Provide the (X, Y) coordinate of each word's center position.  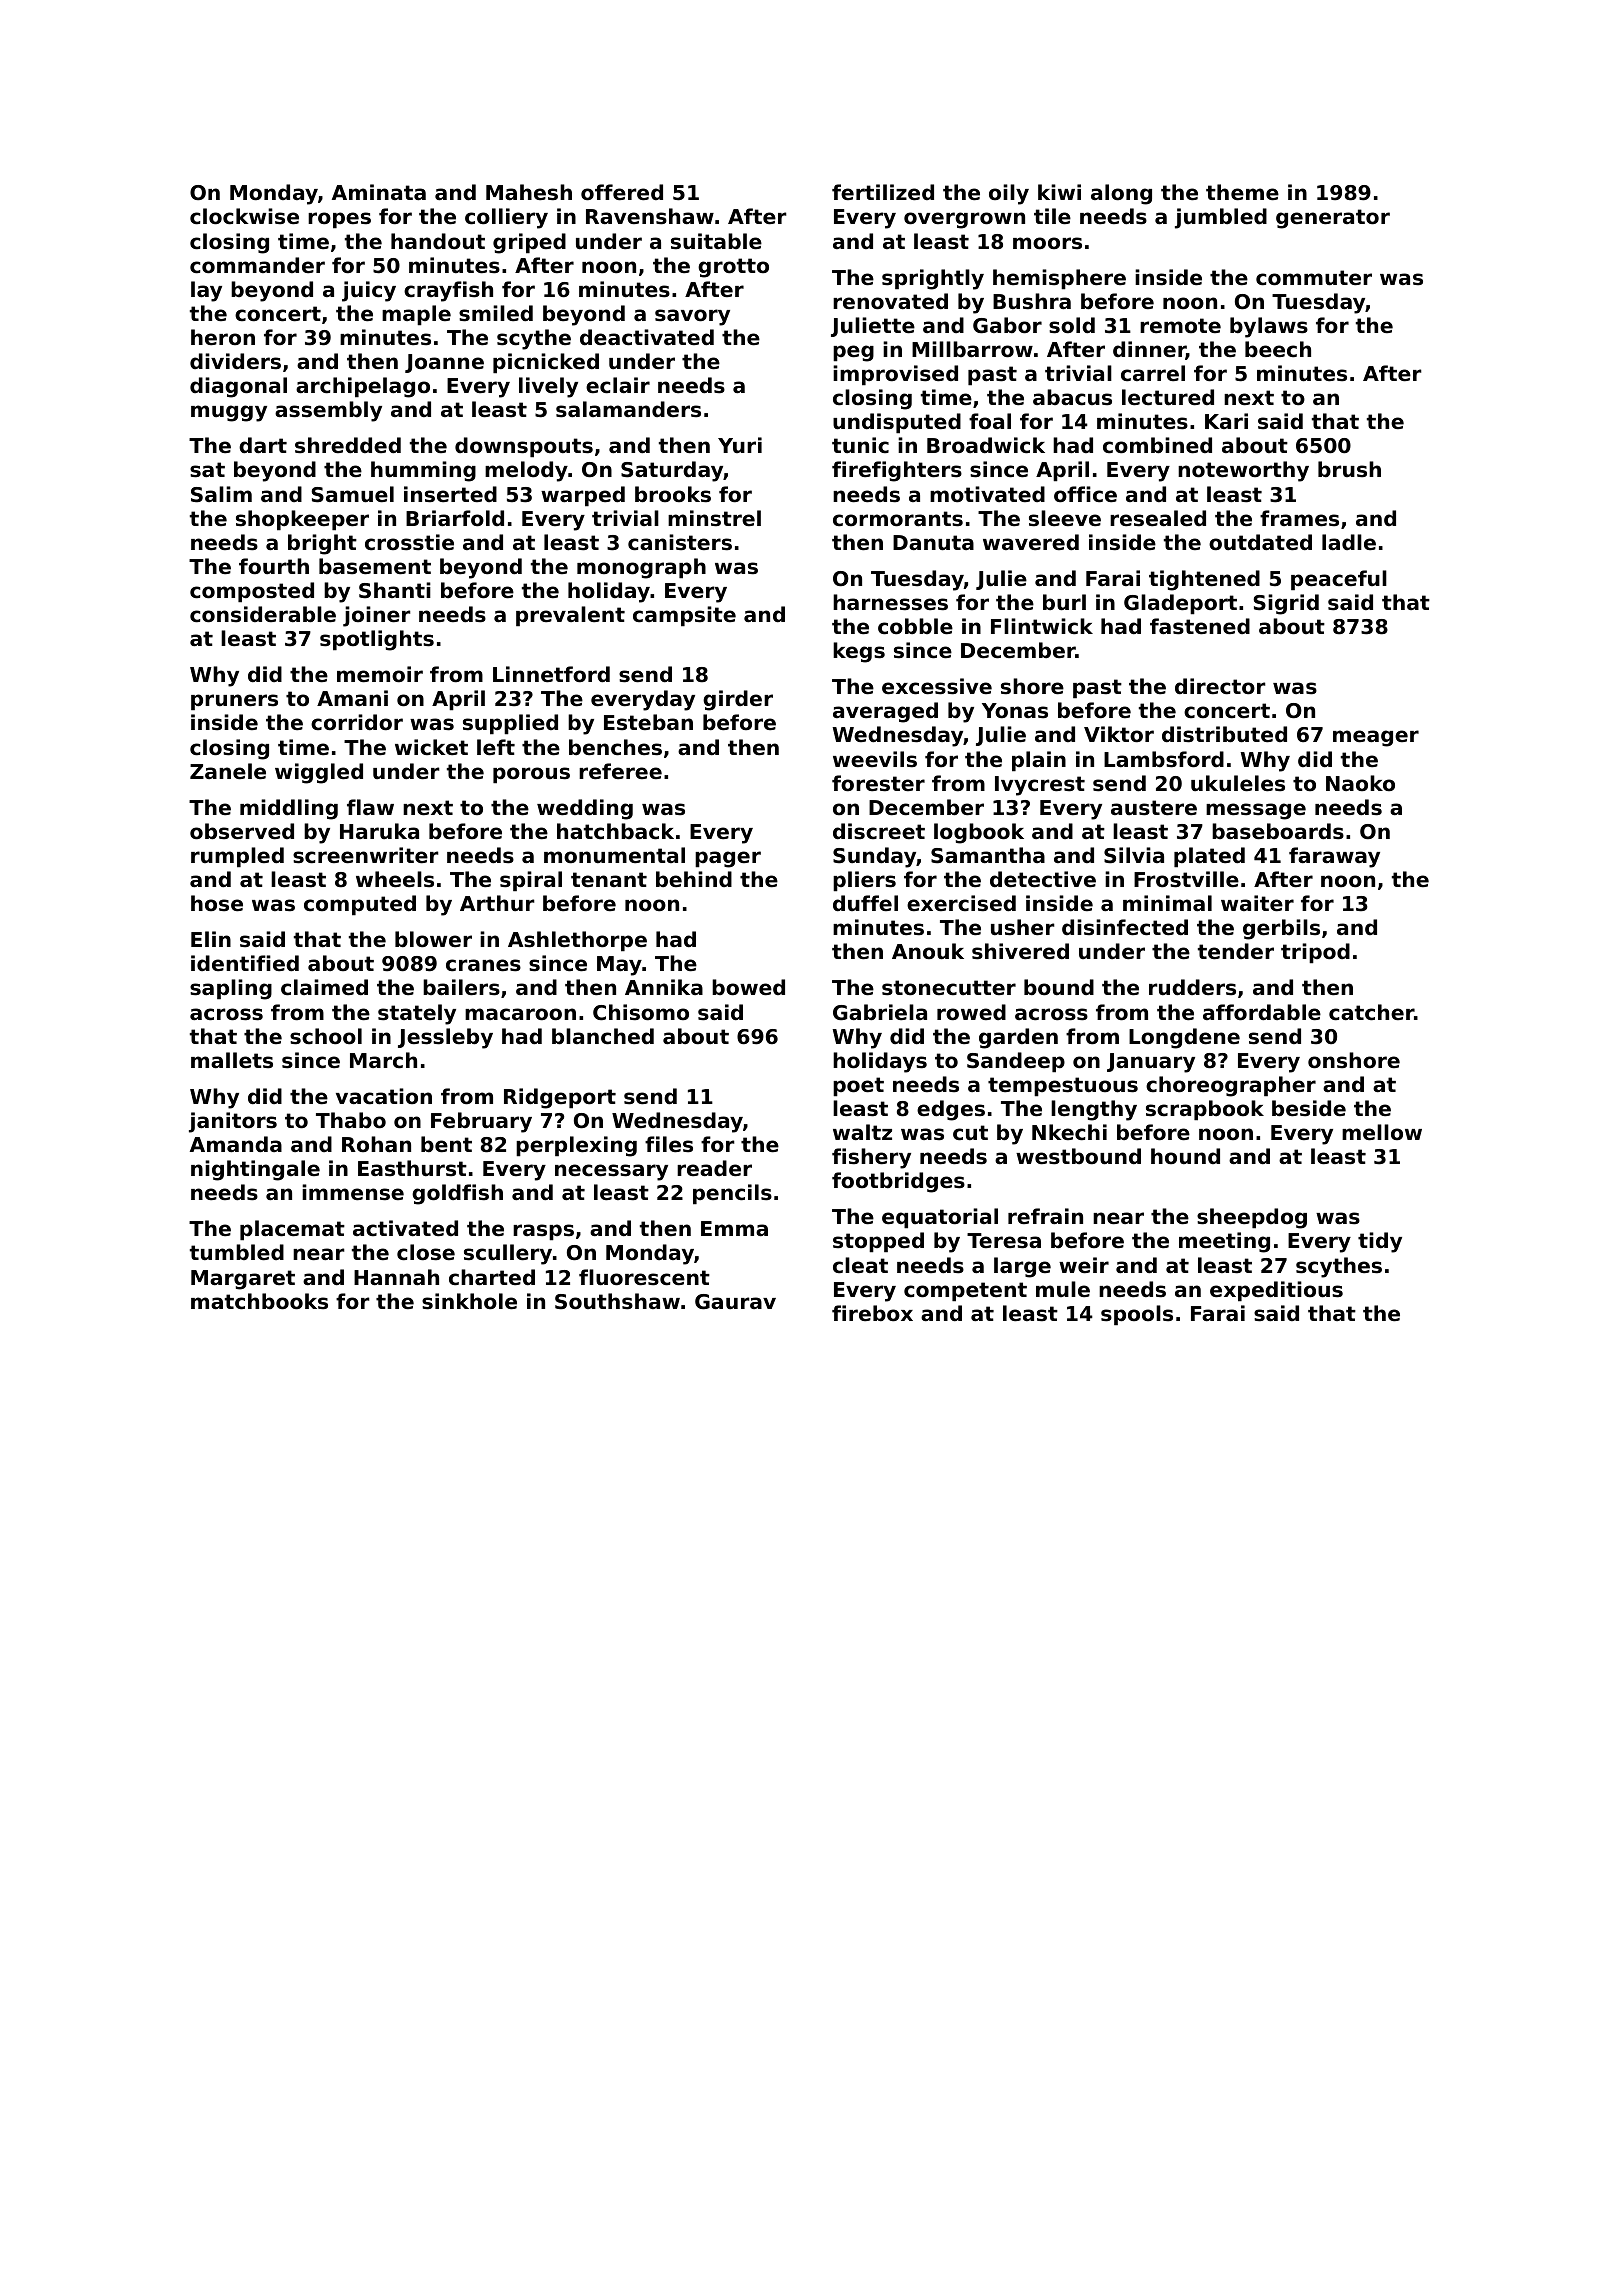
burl (1064, 602)
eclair (618, 385)
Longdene (1184, 1038)
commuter (1314, 278)
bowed (748, 987)
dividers (235, 361)
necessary (611, 1172)
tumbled (237, 1252)
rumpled (237, 857)
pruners (234, 702)
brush (1349, 469)
